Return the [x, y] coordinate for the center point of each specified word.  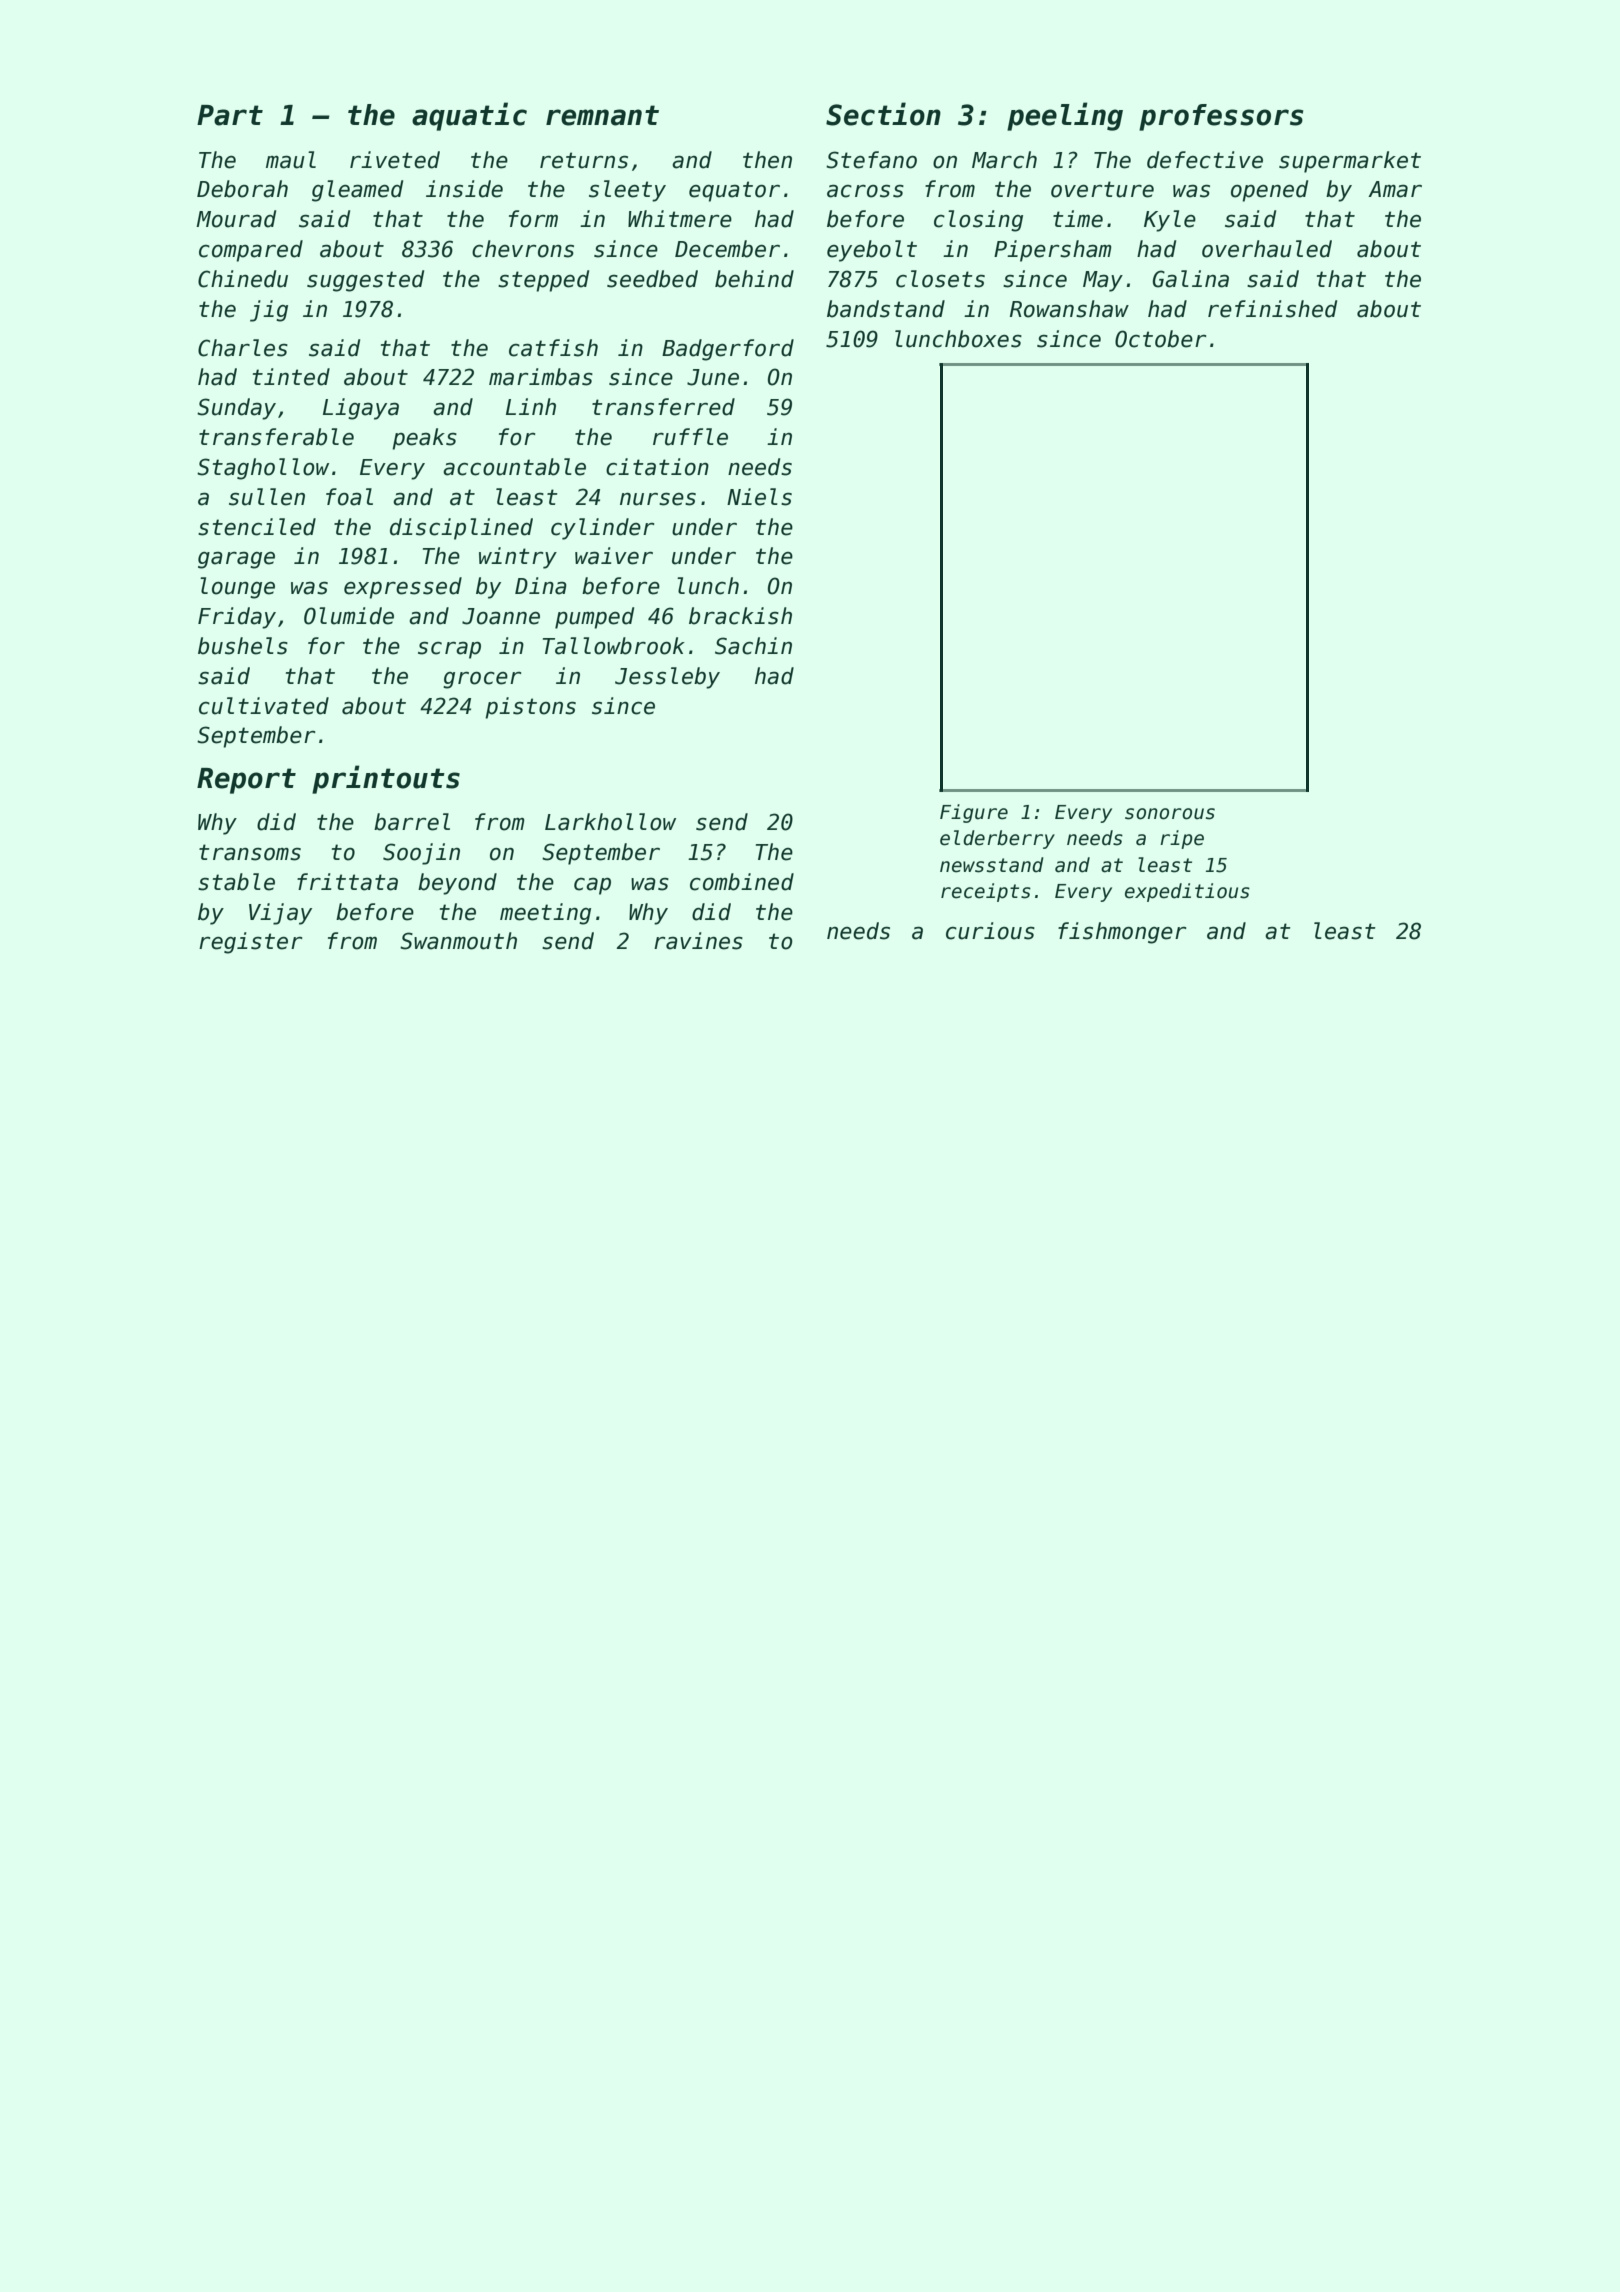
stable [236, 882]
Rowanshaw [1069, 309]
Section [883, 114]
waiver [614, 556]
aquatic [469, 116]
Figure [974, 813]
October [1160, 339]
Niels [759, 497]
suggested [365, 281]
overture [1102, 189]
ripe [1182, 839]
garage [236, 560]
